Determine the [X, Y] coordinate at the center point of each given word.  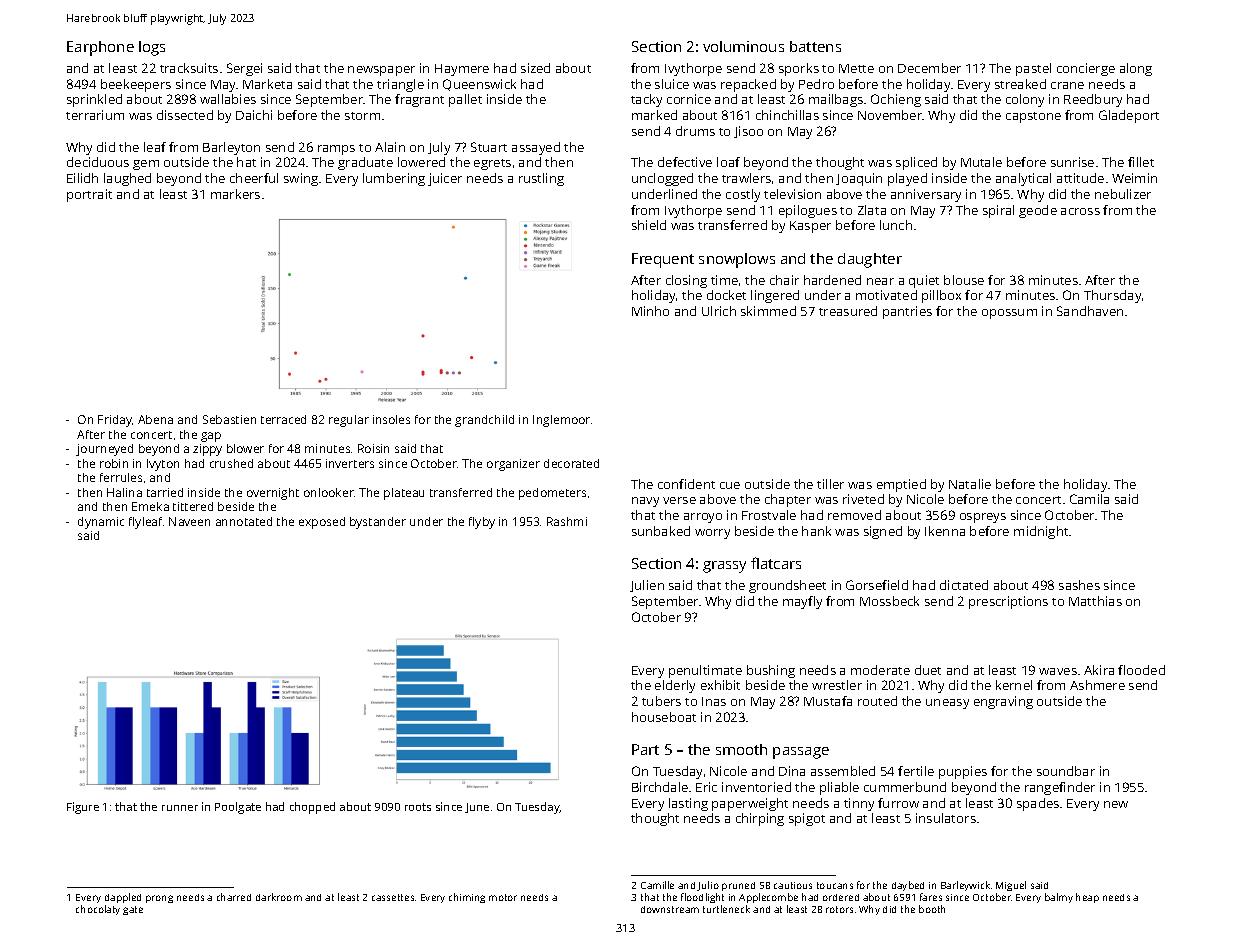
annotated [244, 521]
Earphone [100, 48]
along [1136, 69]
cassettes [393, 897]
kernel [1014, 685]
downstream [670, 909]
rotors [839, 909]
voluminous [743, 46]
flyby [482, 523]
